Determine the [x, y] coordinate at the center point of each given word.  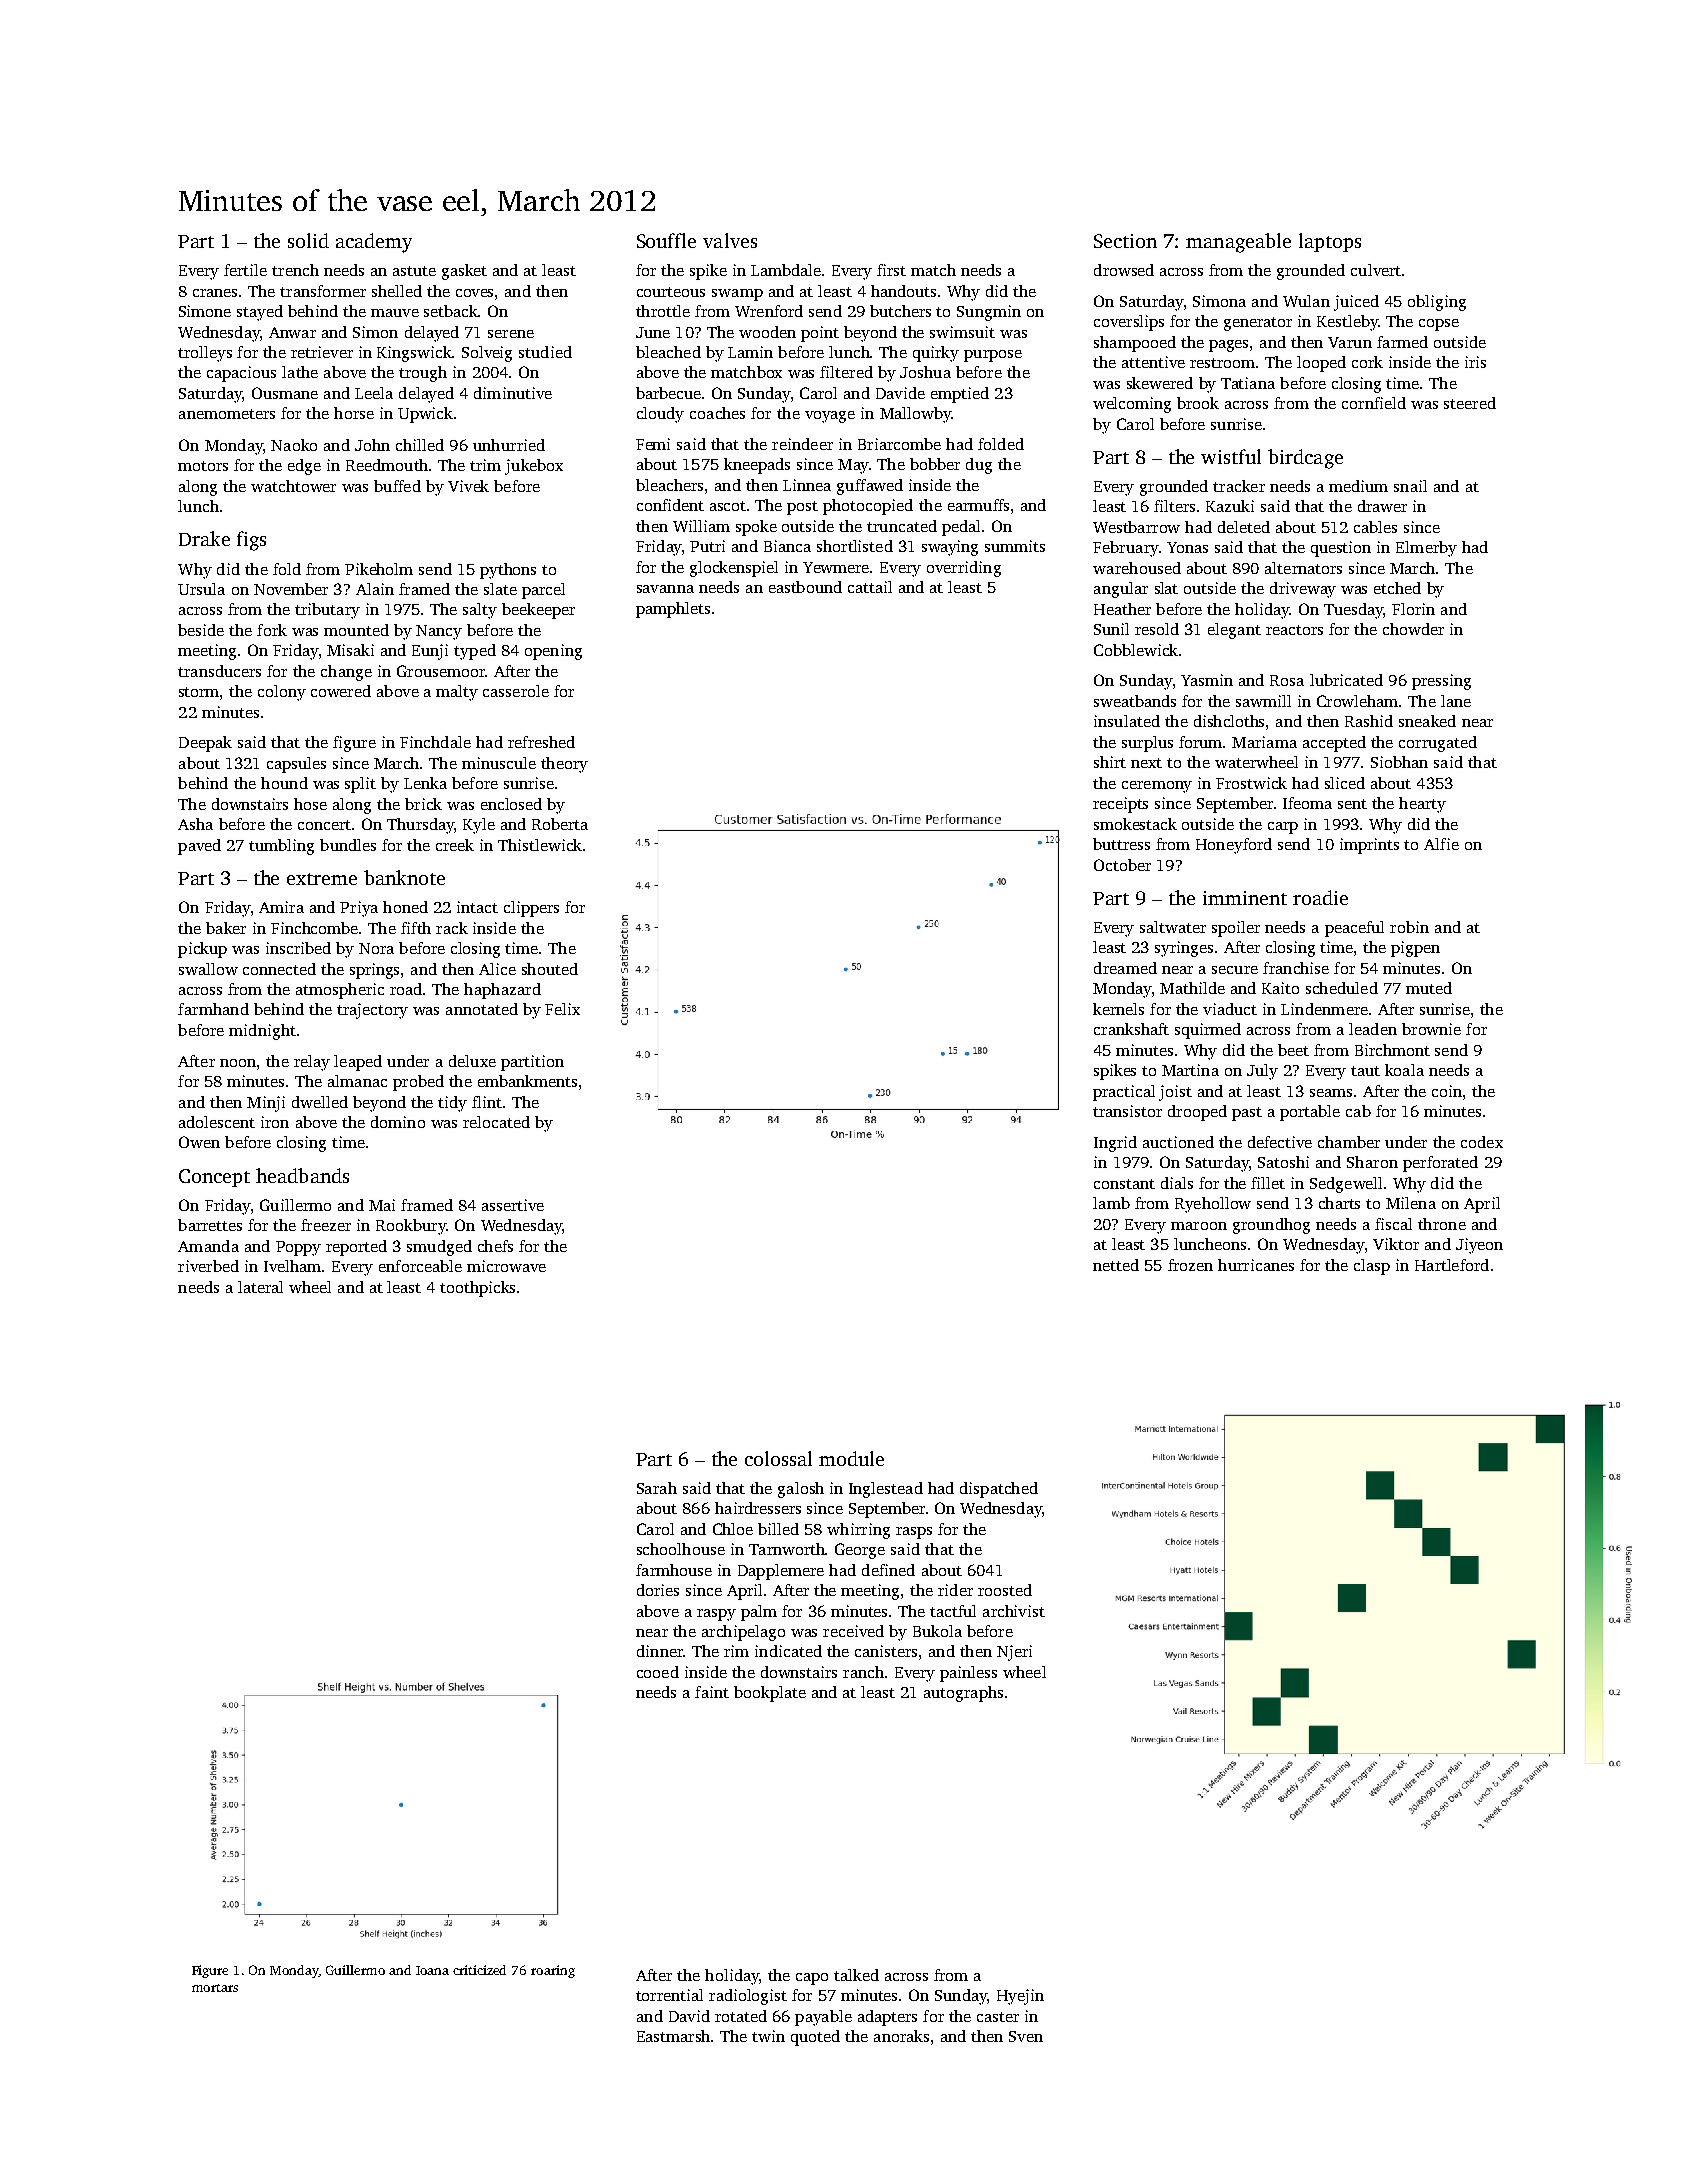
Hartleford [1452, 1265]
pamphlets [673, 610]
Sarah [657, 1488]
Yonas [1187, 547]
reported [356, 1248]
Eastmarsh [673, 2036]
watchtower [293, 486]
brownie [1431, 1029]
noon [238, 1063]
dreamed [1125, 968]
